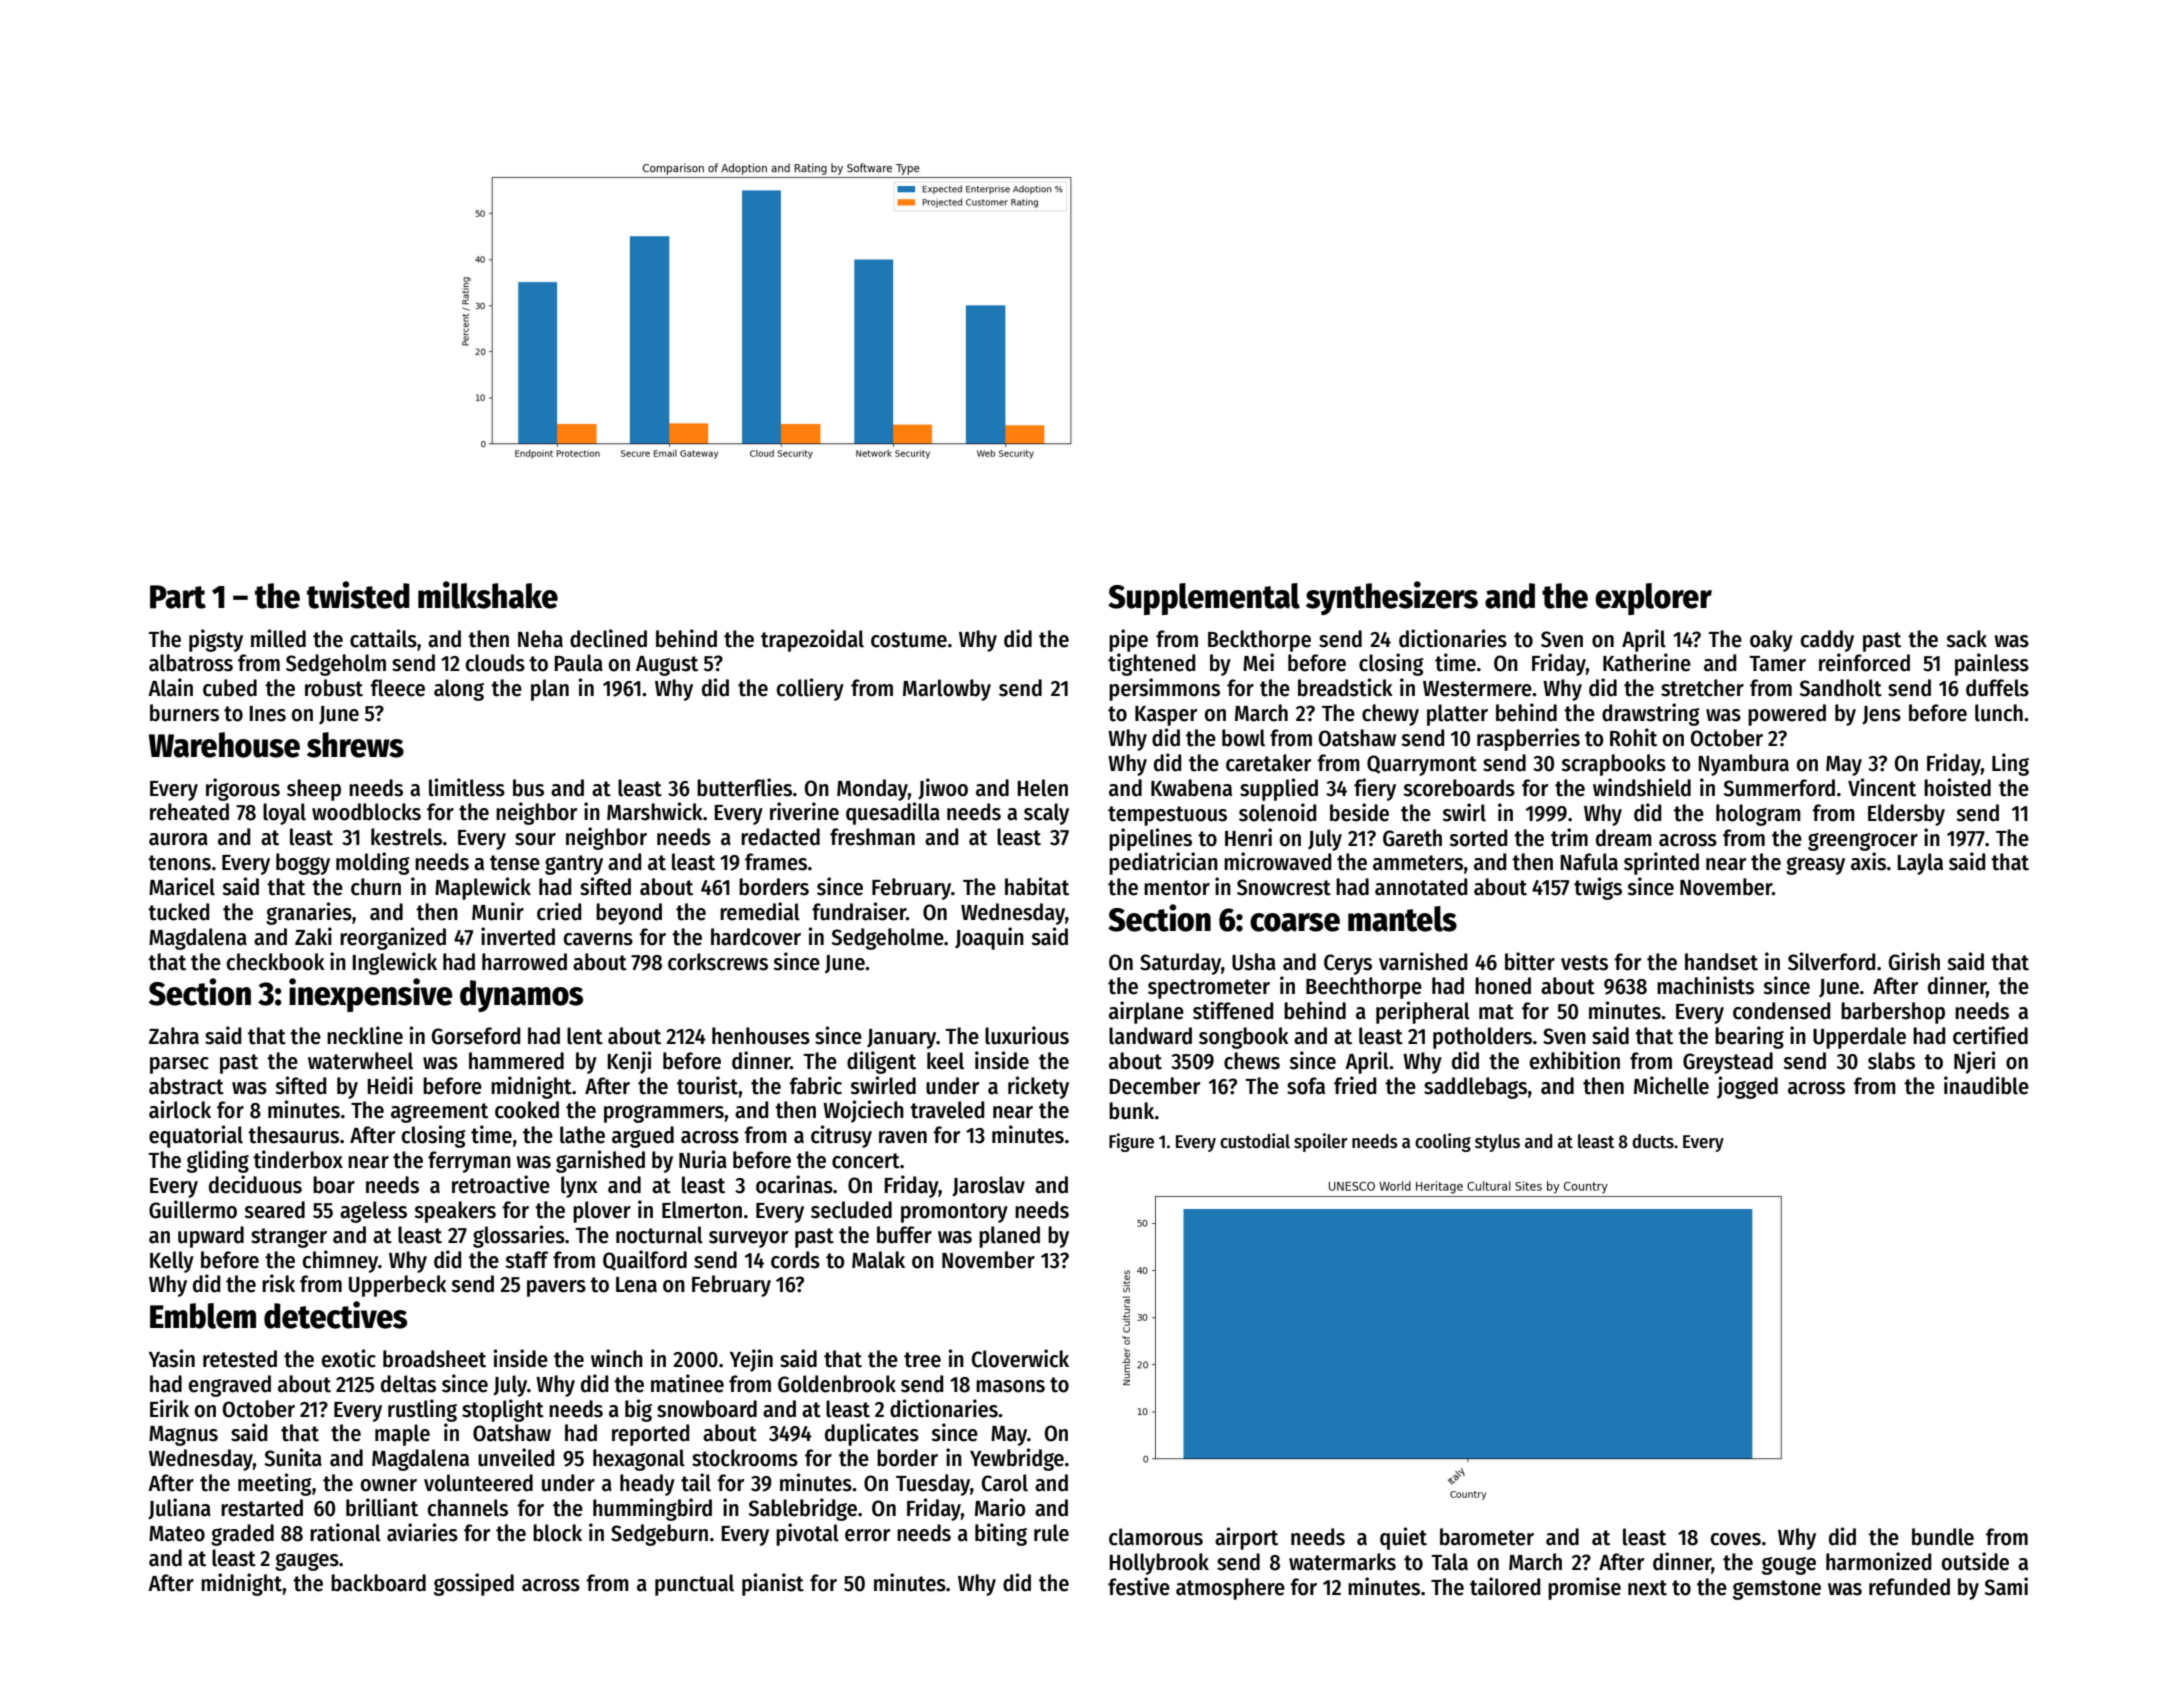  What do you see at coordinates (1966, 639) in the page?
I see `sack` at bounding box center [1966, 639].
